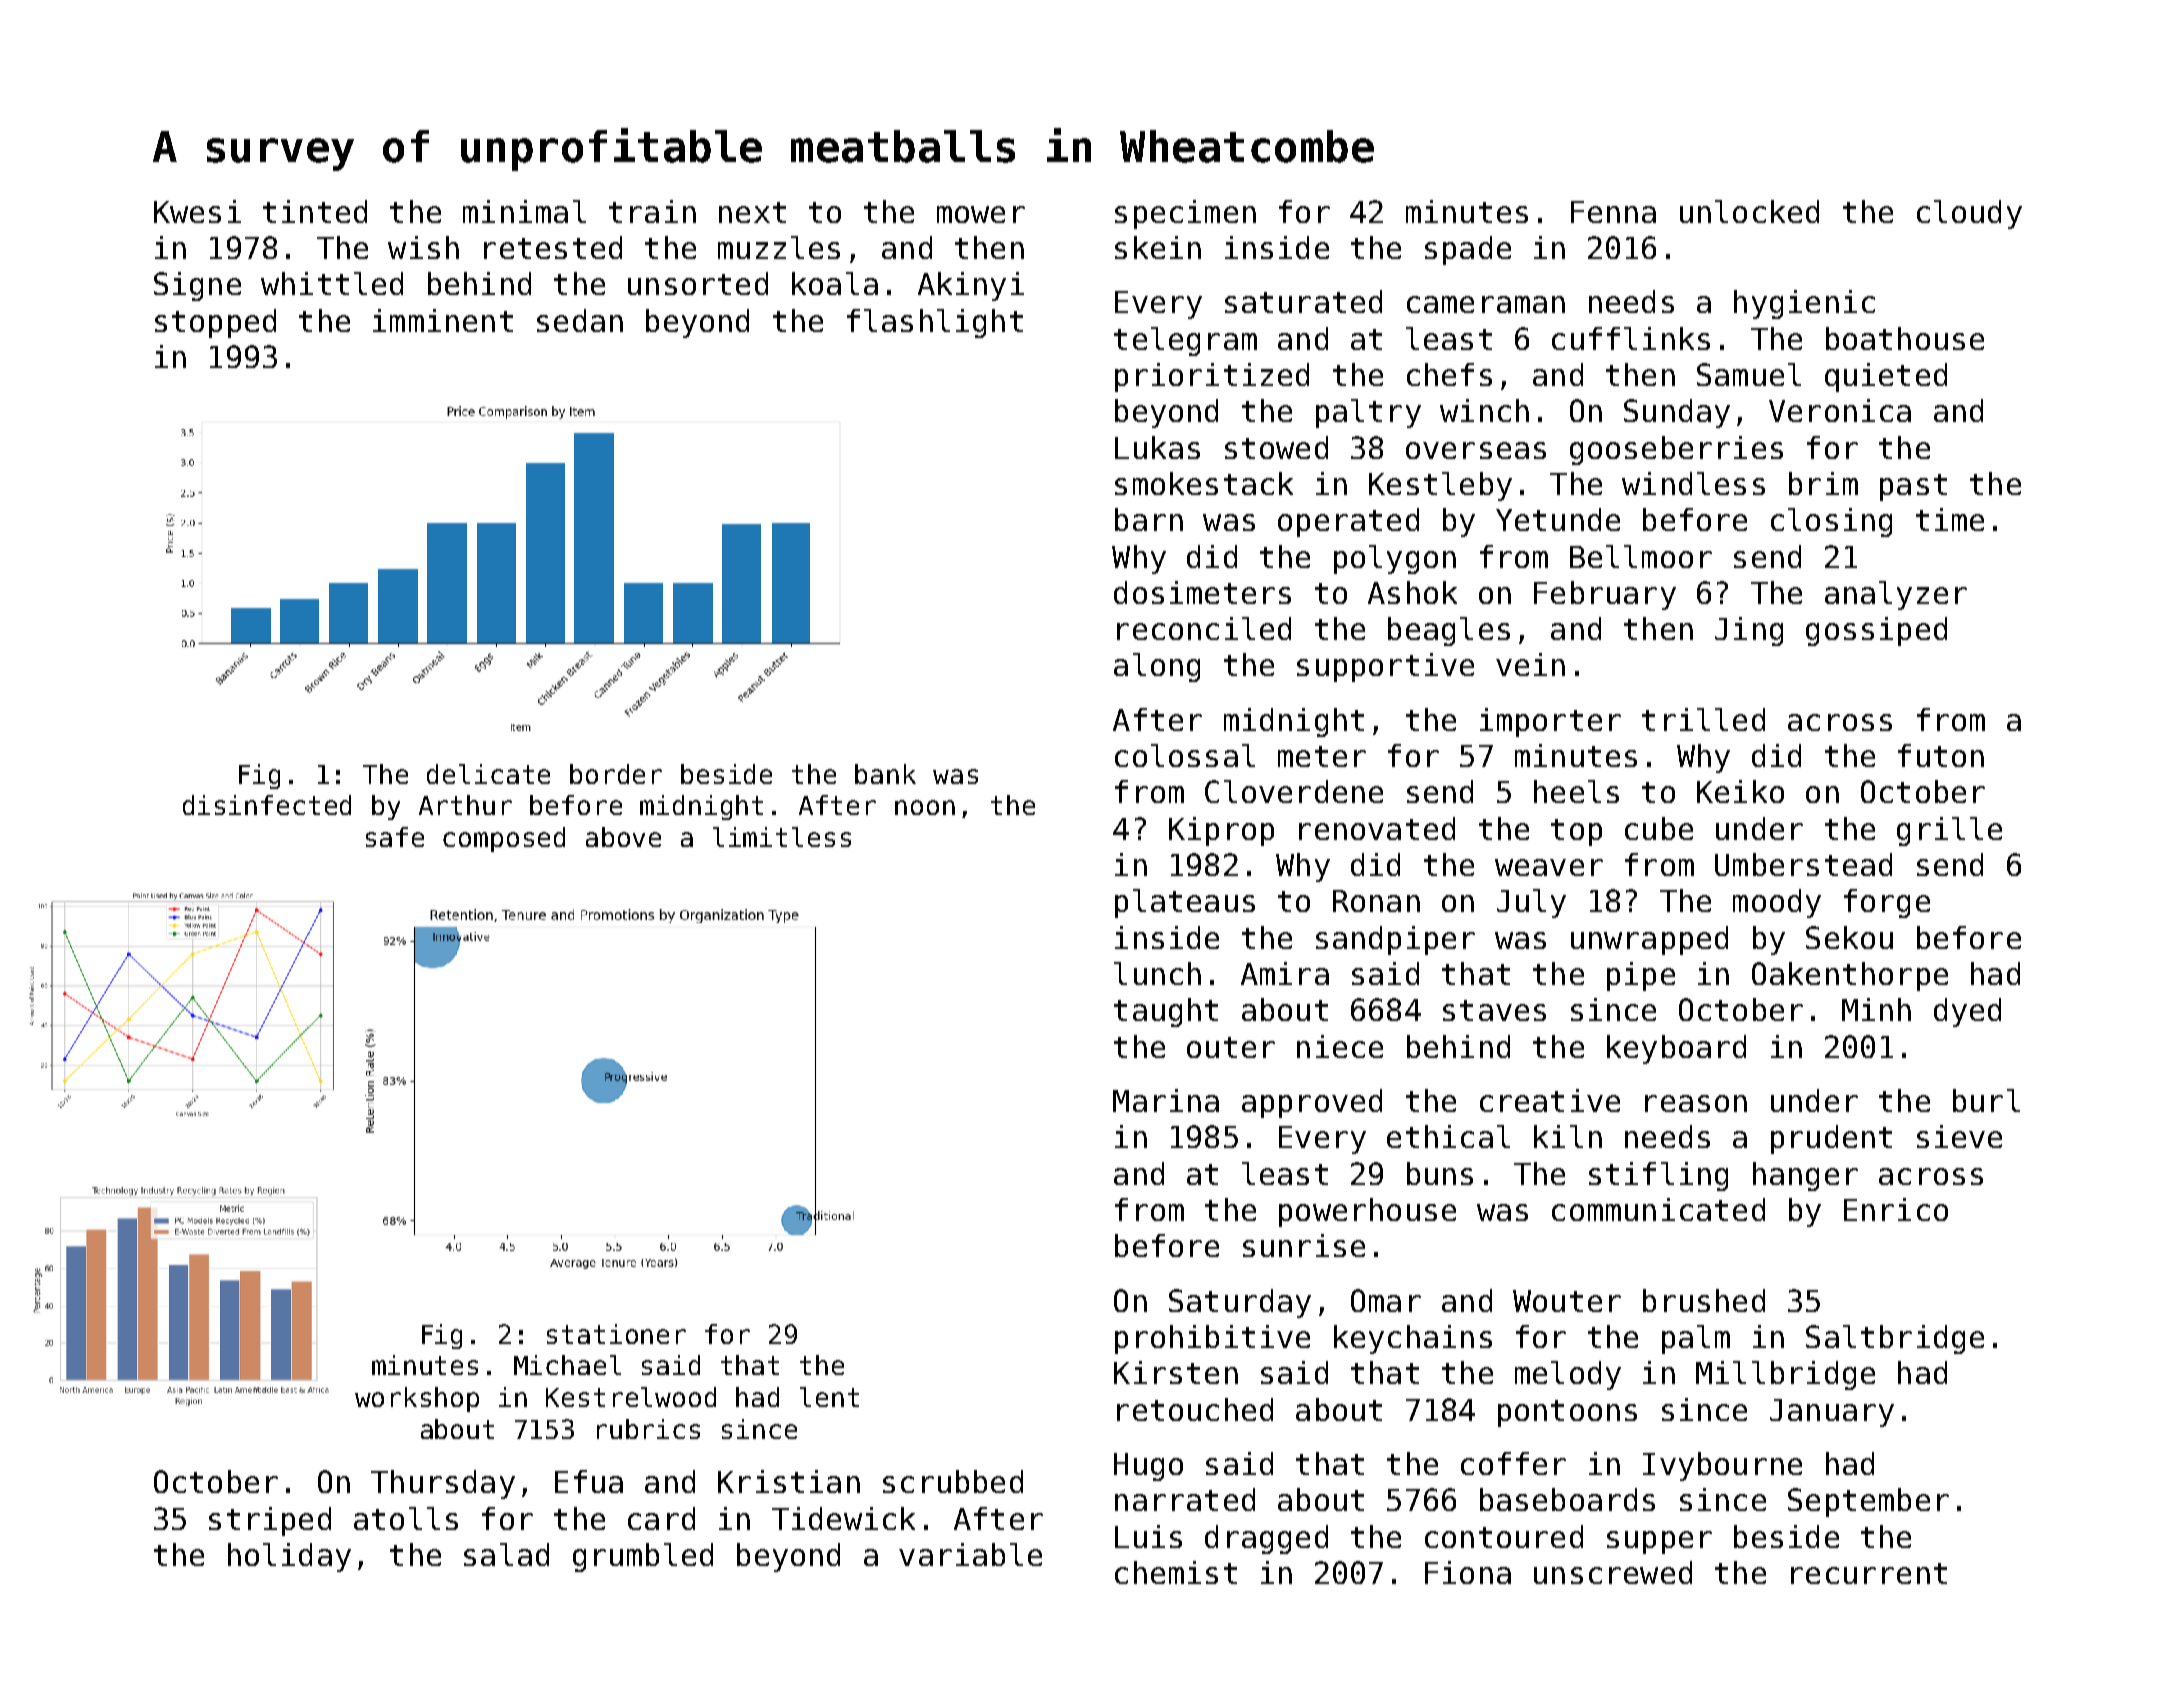  What do you see at coordinates (1969, 214) in the document?
I see `cloudy` at bounding box center [1969, 214].
